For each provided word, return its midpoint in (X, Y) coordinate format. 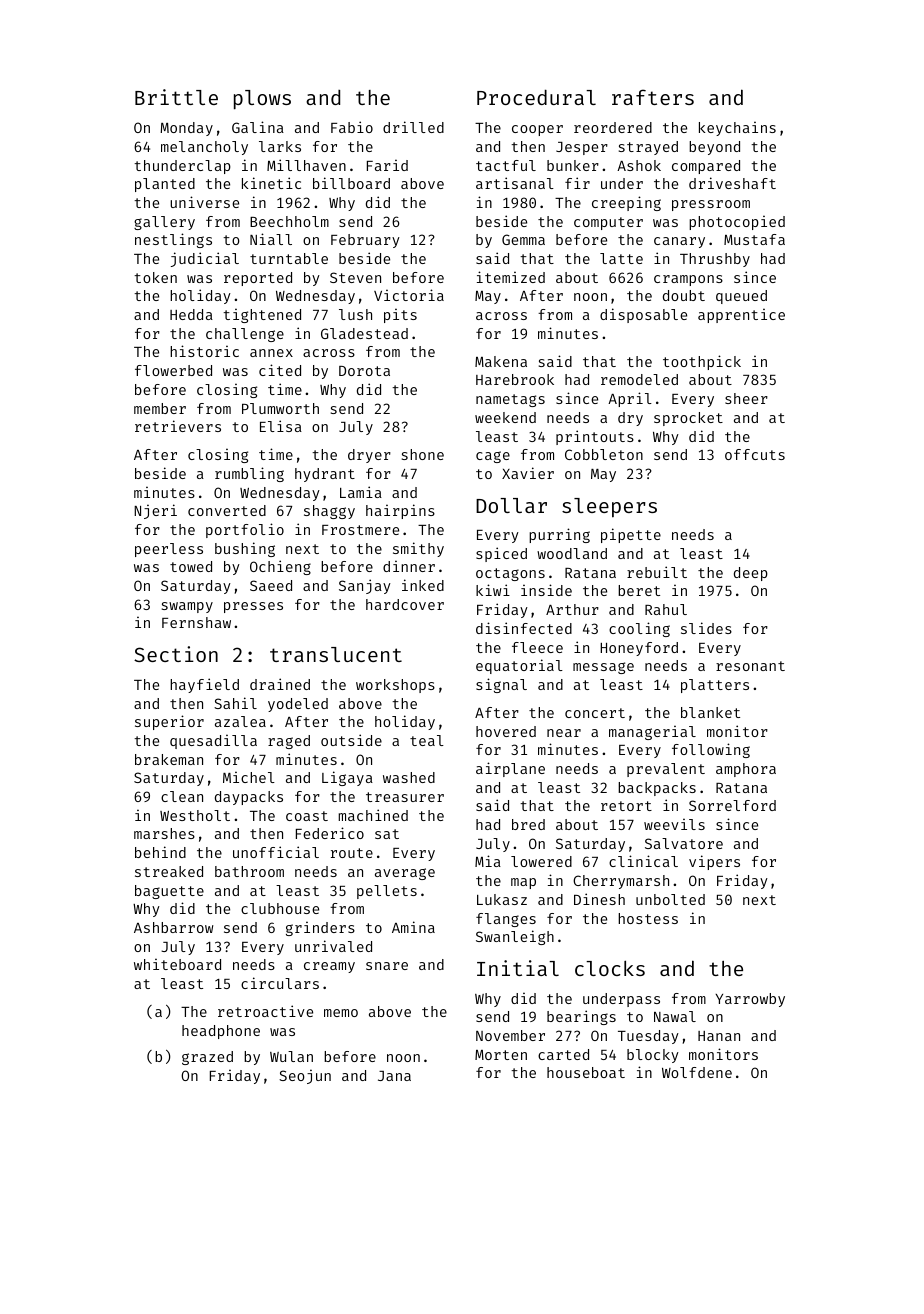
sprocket (688, 419)
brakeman (169, 759)
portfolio (245, 530)
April (630, 399)
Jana (394, 1076)
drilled (413, 127)
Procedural (536, 97)
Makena (501, 361)
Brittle (176, 97)
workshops (395, 686)
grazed (207, 1058)
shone (423, 454)
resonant (750, 666)
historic (204, 351)
